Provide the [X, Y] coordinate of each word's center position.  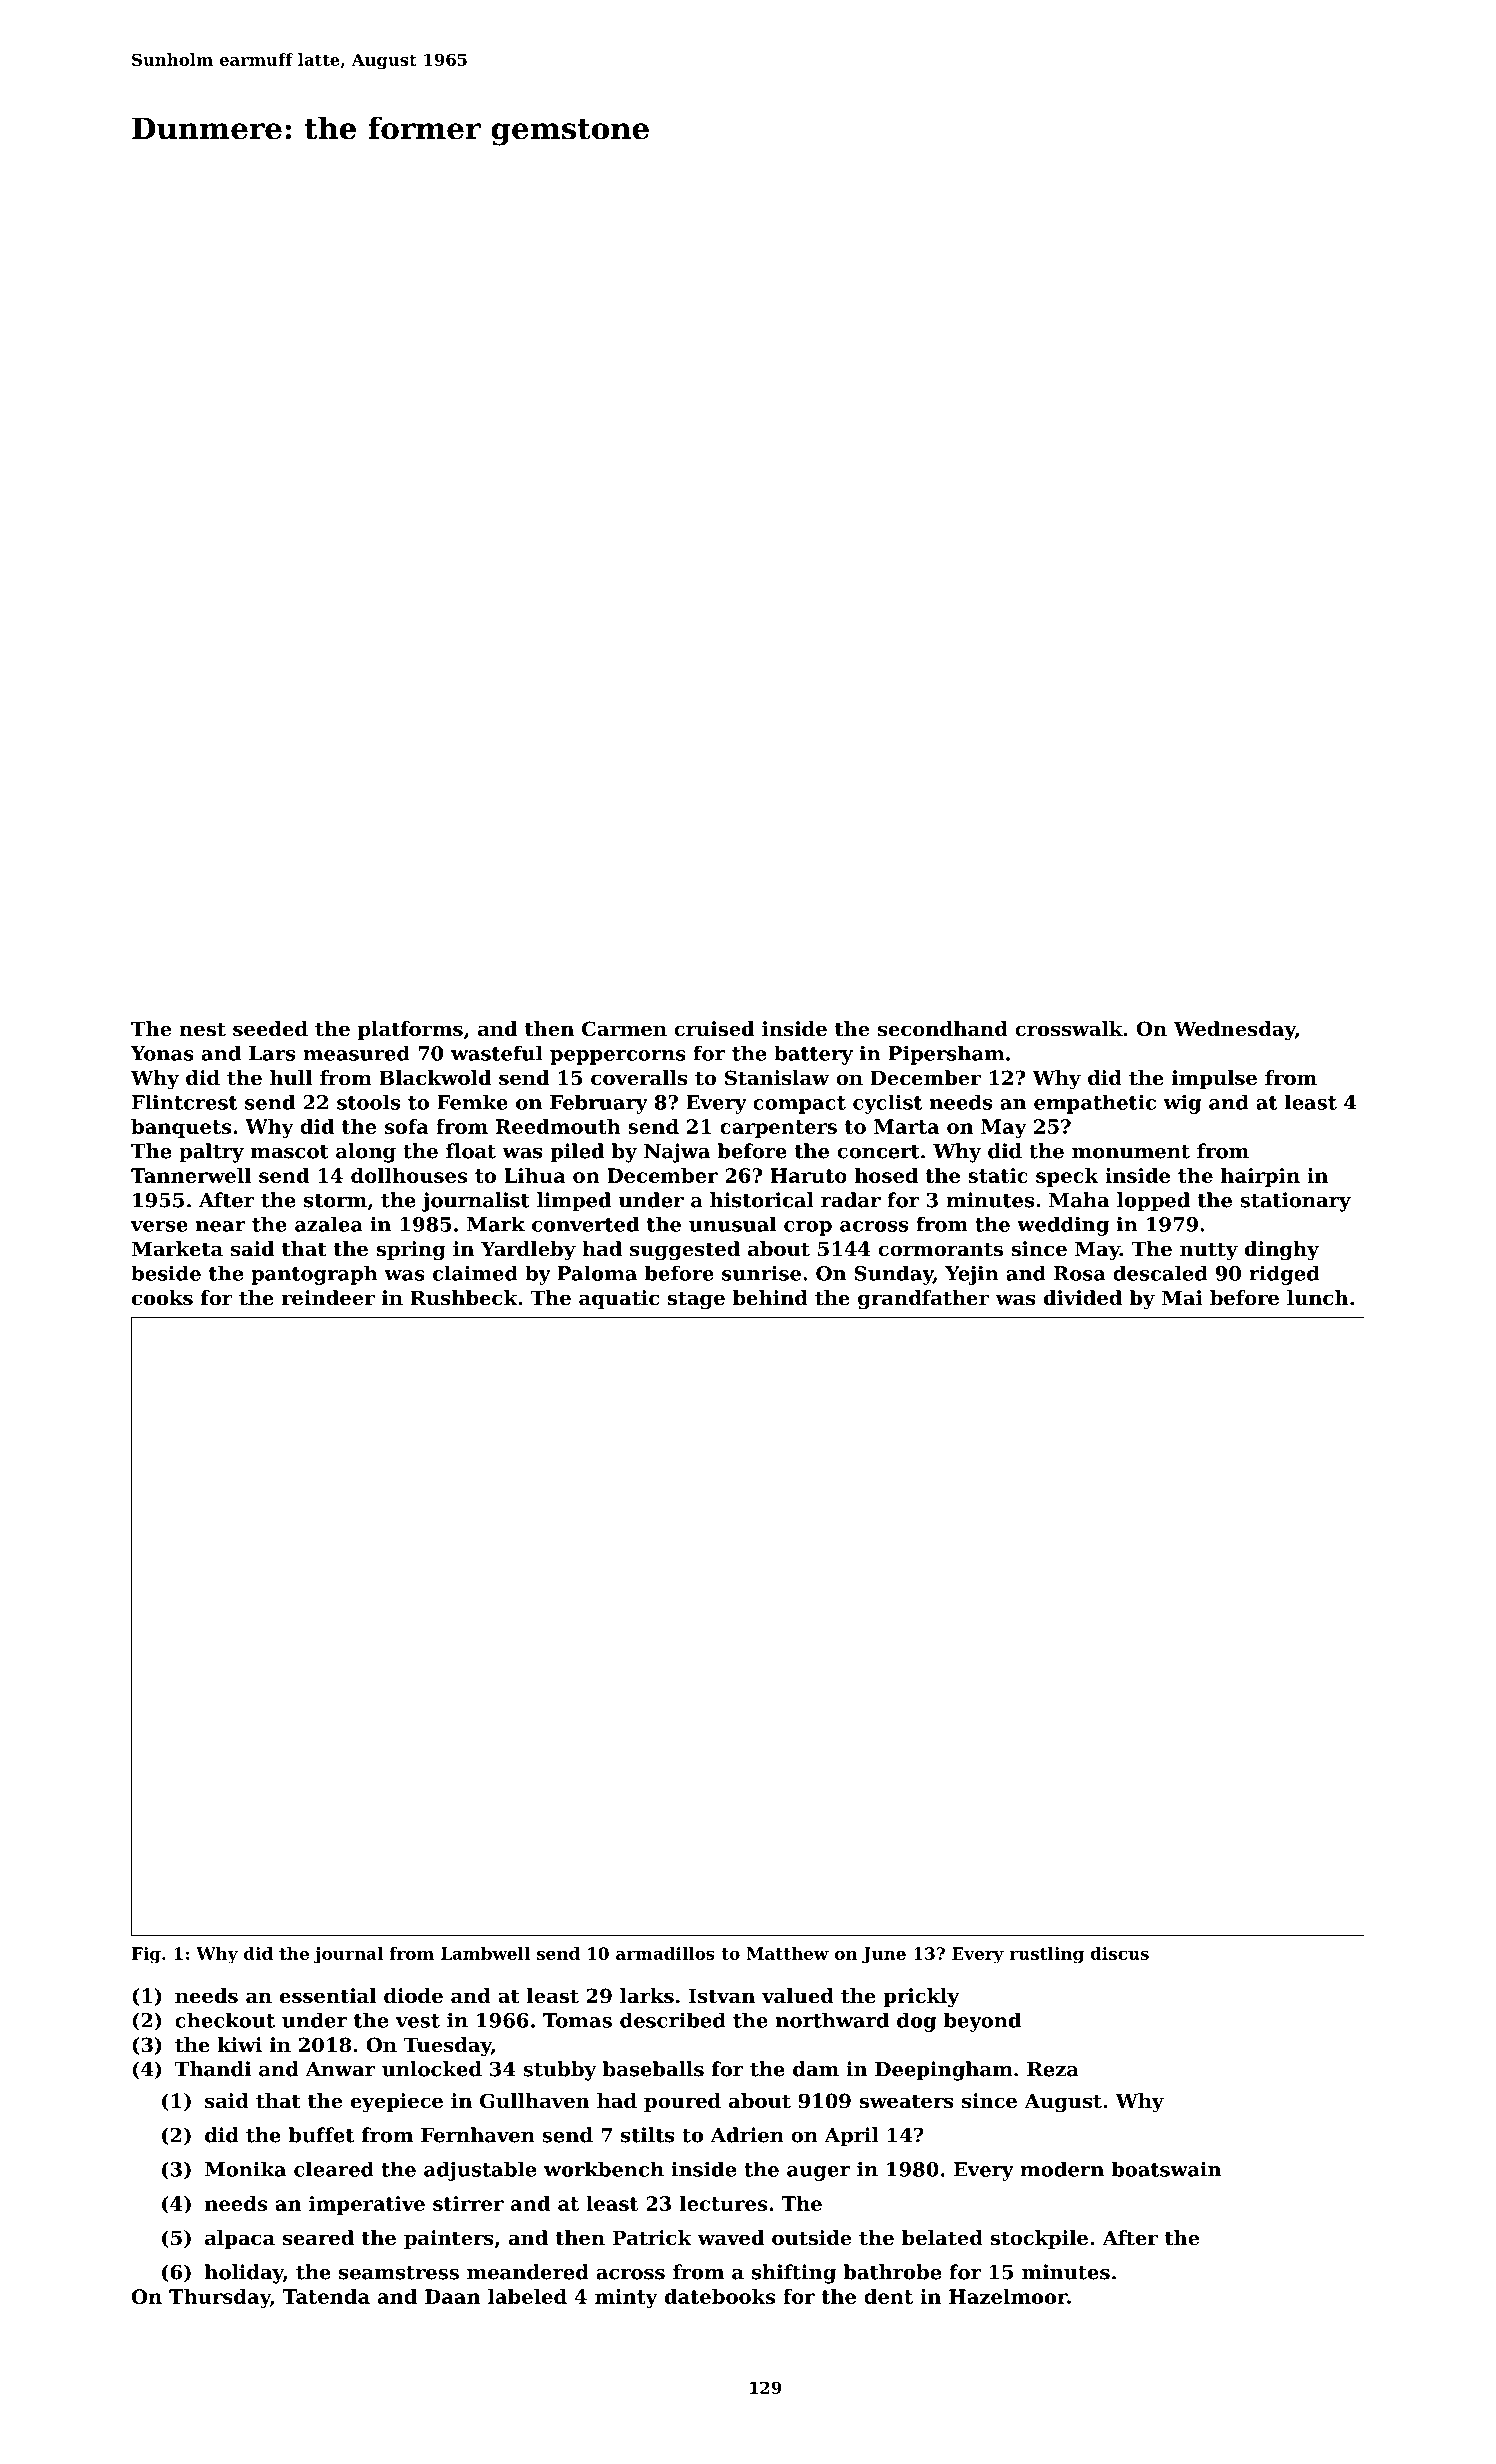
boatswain [1166, 2169]
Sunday [894, 1275]
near [221, 1226]
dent [888, 2296]
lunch [1318, 1298]
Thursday [220, 2298]
